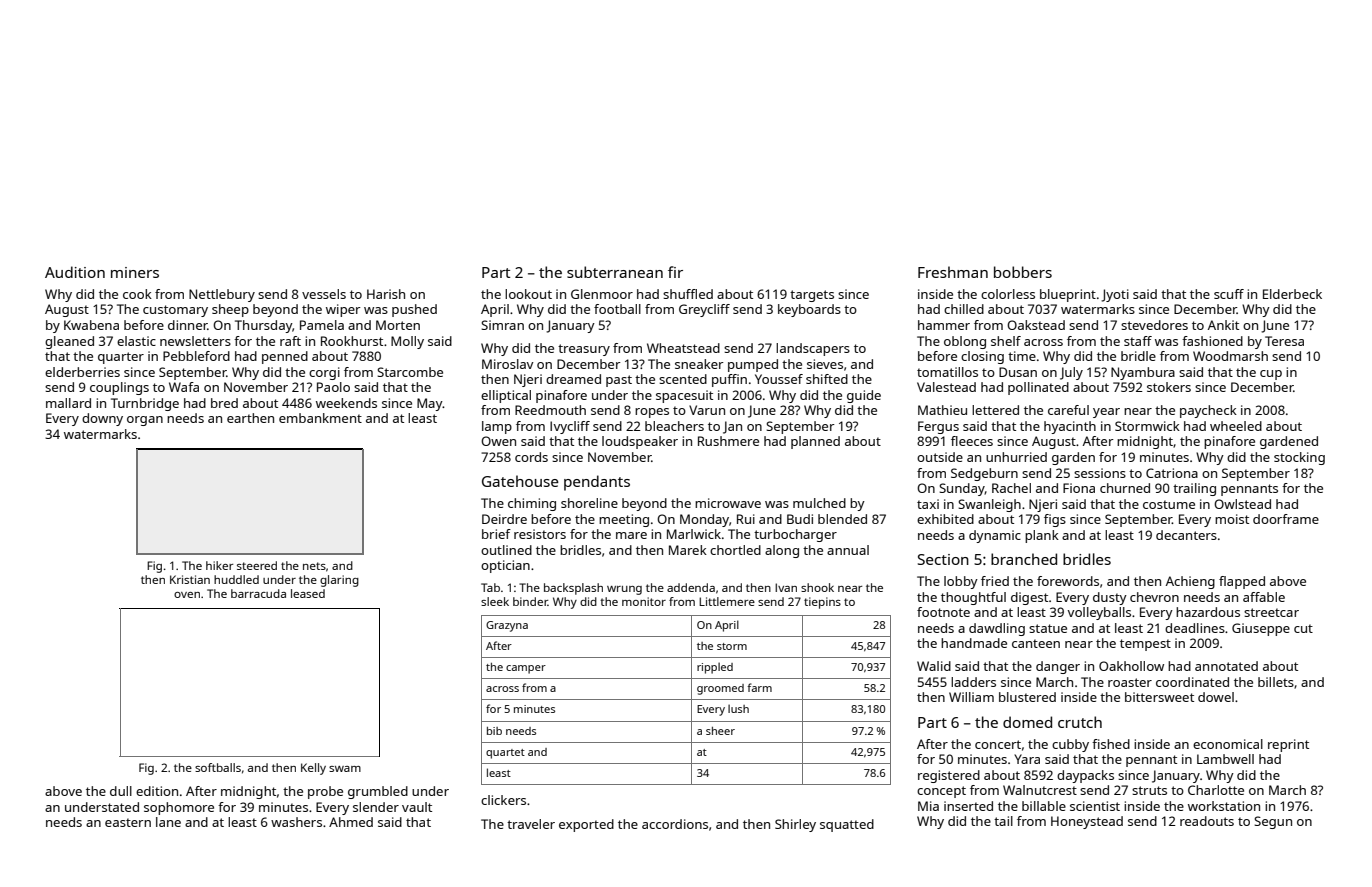  What do you see at coordinates (532, 504) in the document?
I see `chiming` at bounding box center [532, 504].
